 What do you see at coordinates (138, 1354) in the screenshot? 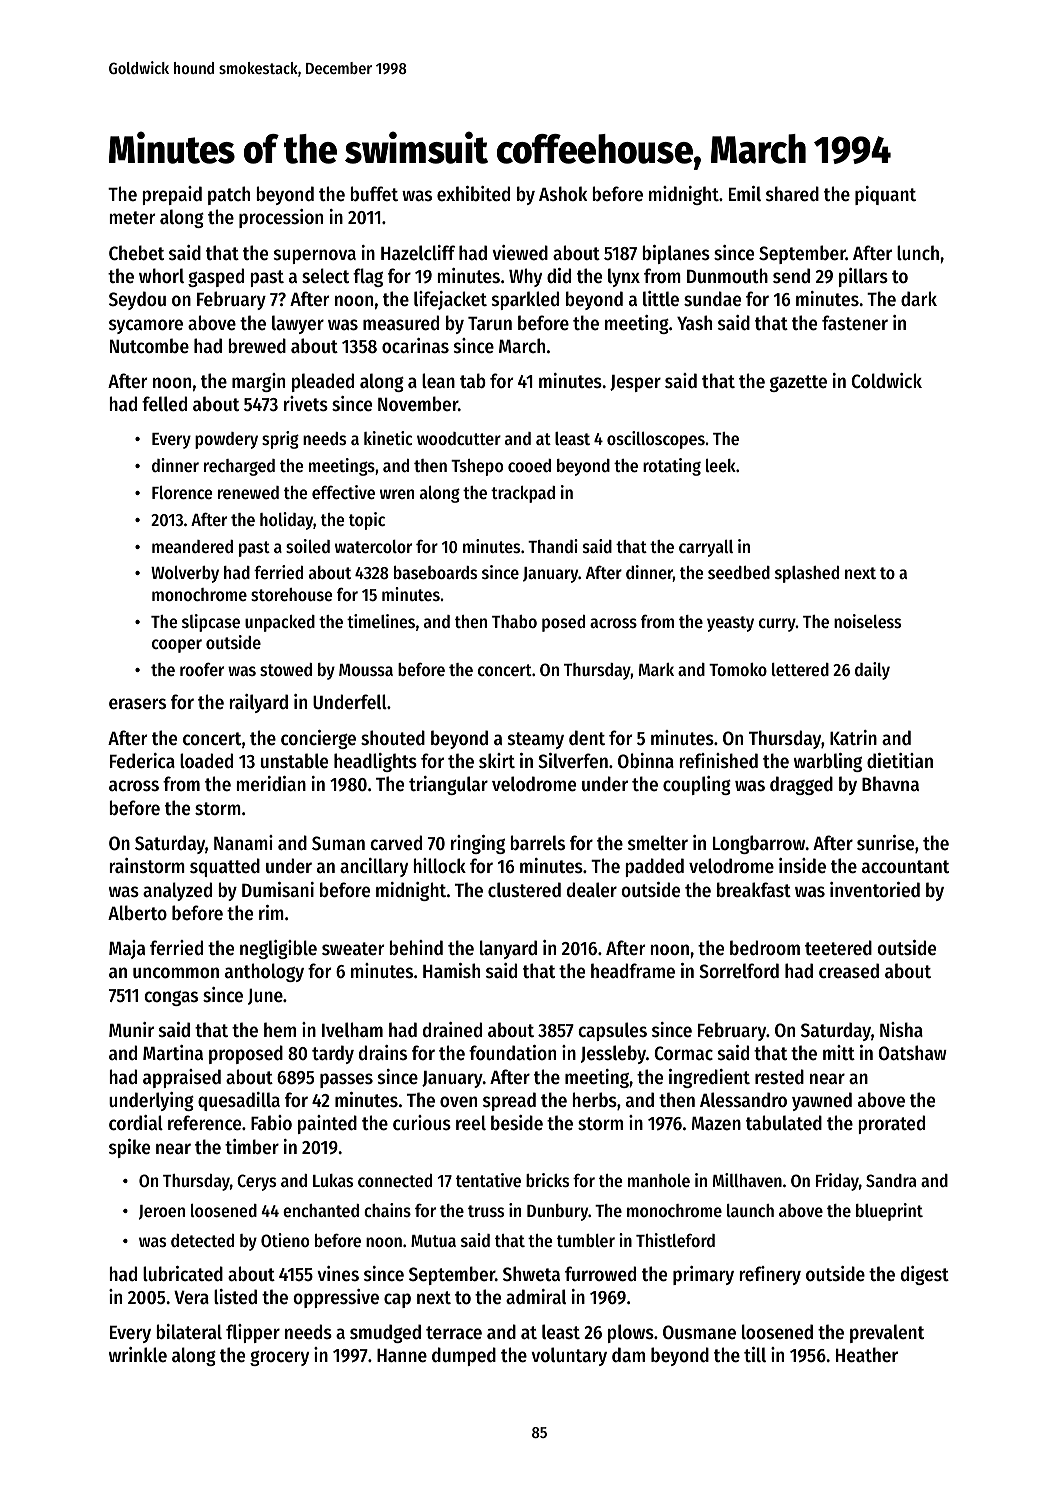
I see `wrinkle` at bounding box center [138, 1354].
